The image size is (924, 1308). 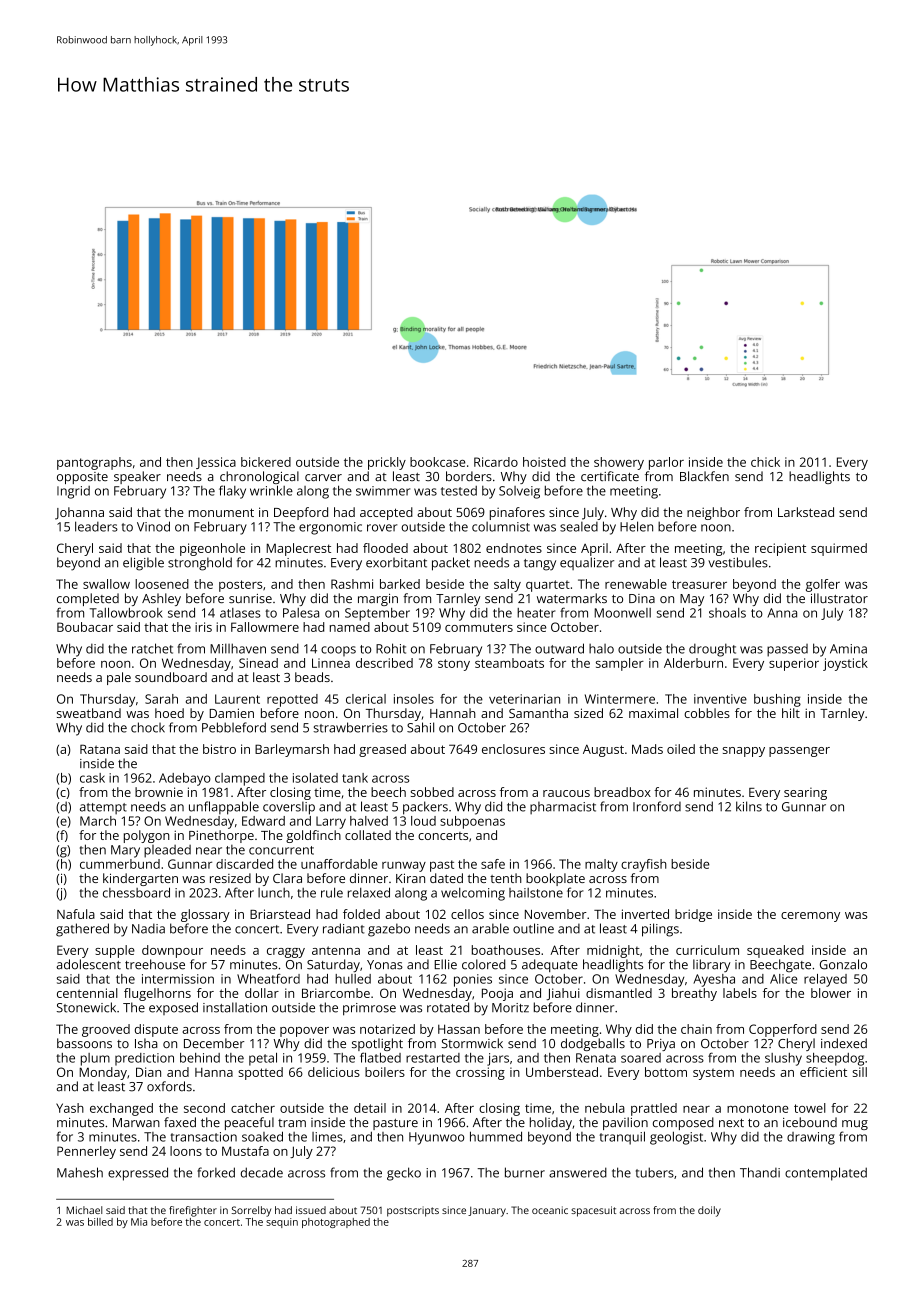 What do you see at coordinates (139, 1222) in the screenshot?
I see `Mia` at bounding box center [139, 1222].
